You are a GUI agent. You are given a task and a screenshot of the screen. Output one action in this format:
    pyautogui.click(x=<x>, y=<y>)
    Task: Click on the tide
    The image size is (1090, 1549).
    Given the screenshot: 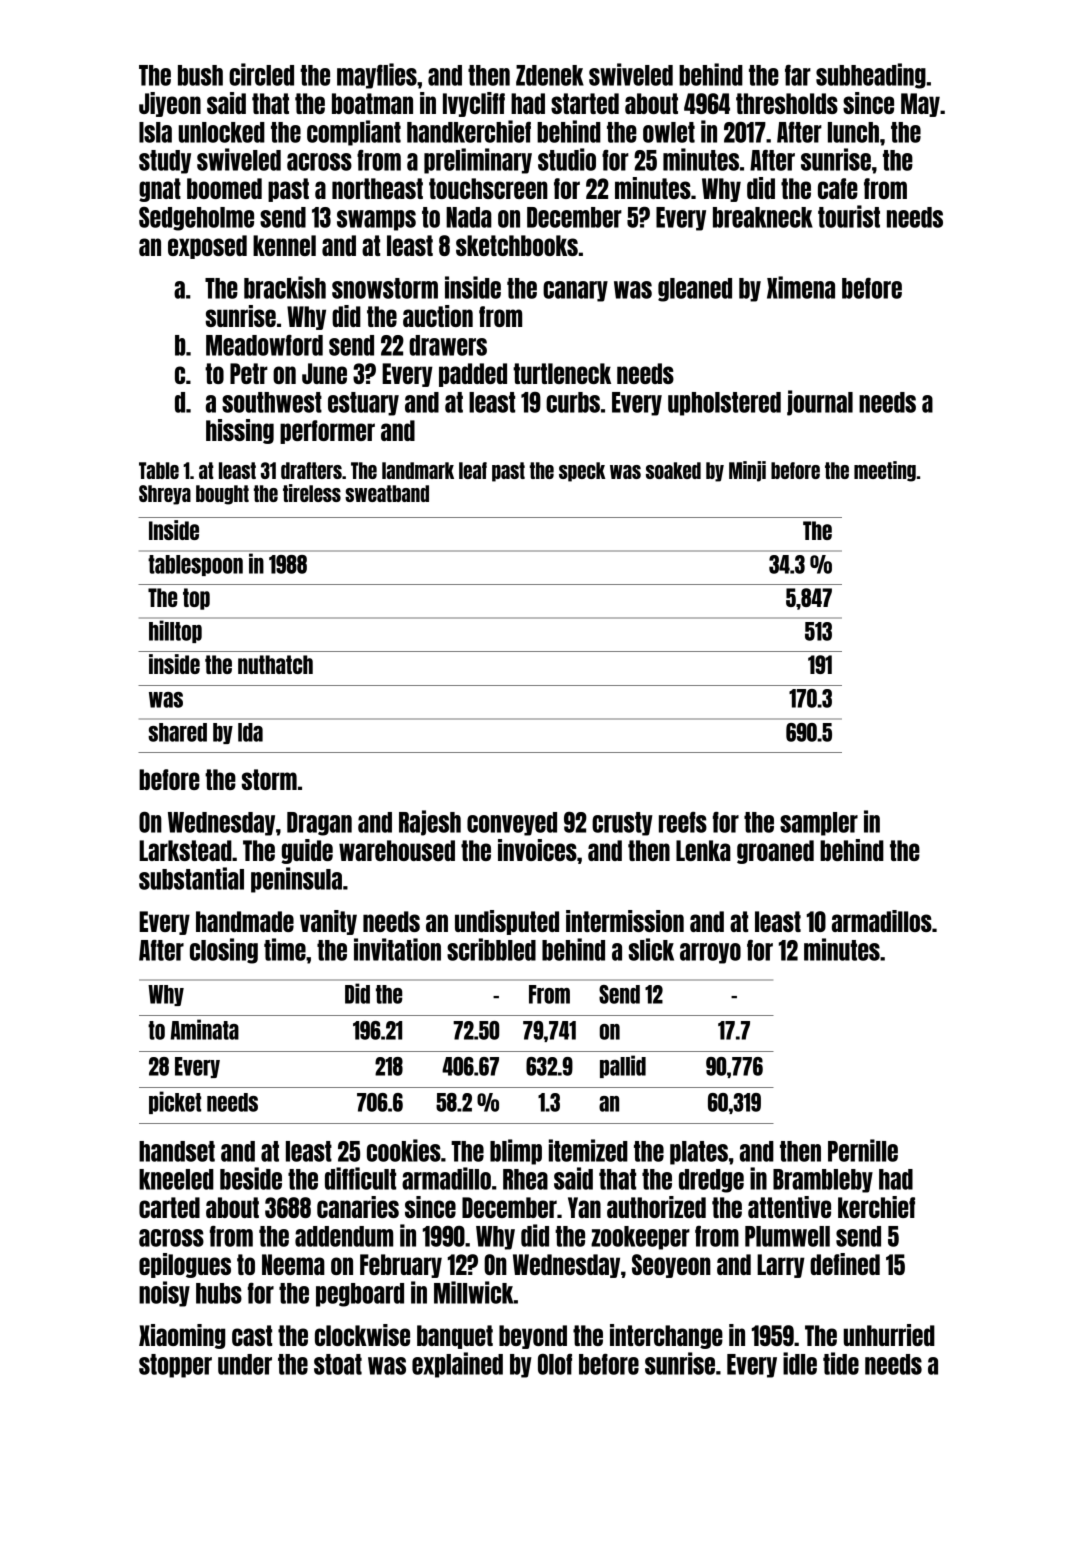 What is the action you would take?
    pyautogui.click(x=841, y=1363)
